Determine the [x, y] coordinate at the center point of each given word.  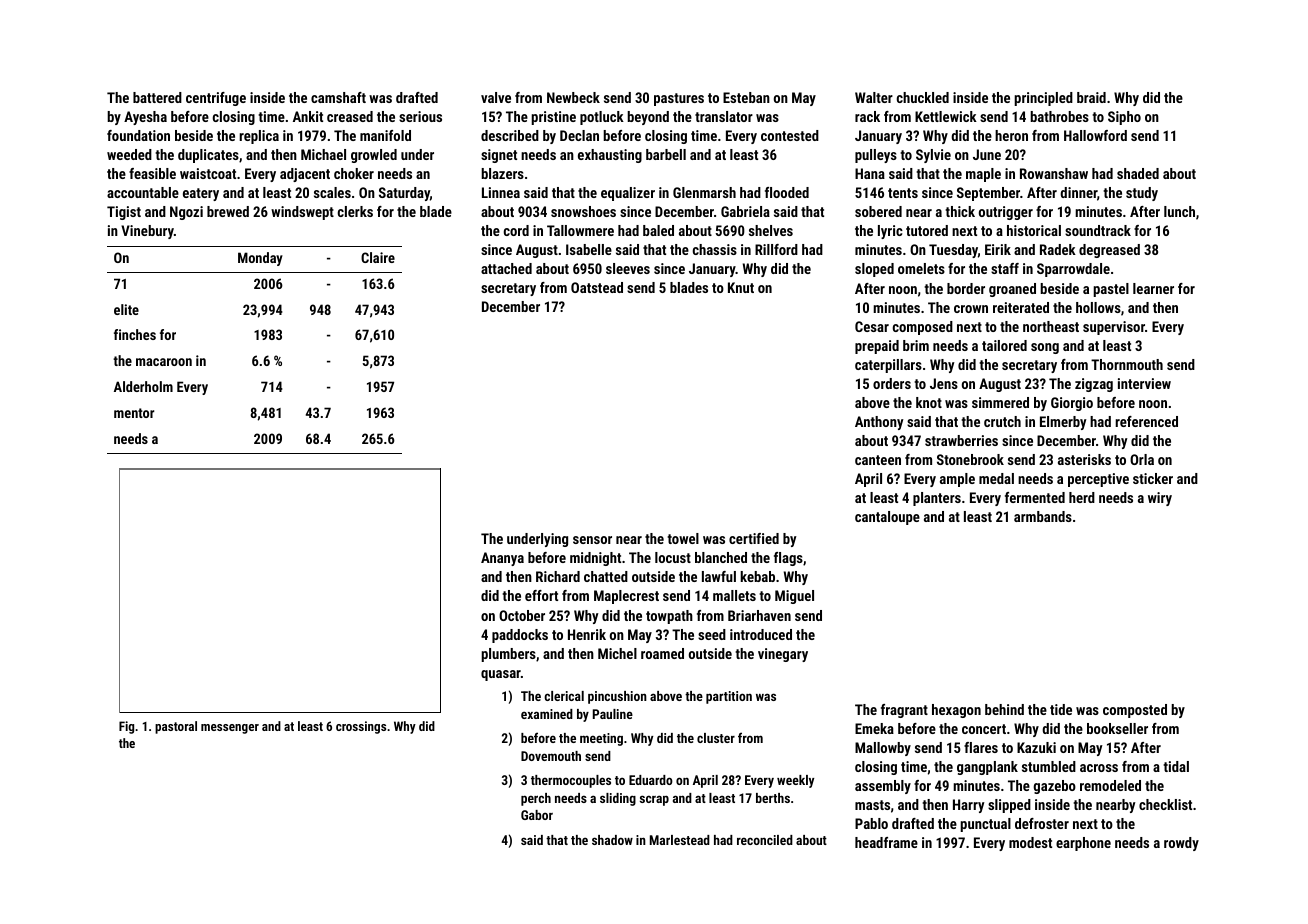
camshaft [338, 97]
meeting [601, 739]
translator [724, 116]
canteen [878, 460]
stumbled [1049, 766]
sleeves [628, 268]
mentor [134, 413]
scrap [654, 800]
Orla [1142, 459]
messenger [230, 729]
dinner [1078, 192]
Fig [126, 727]
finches [135, 334]
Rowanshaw [1054, 173]
